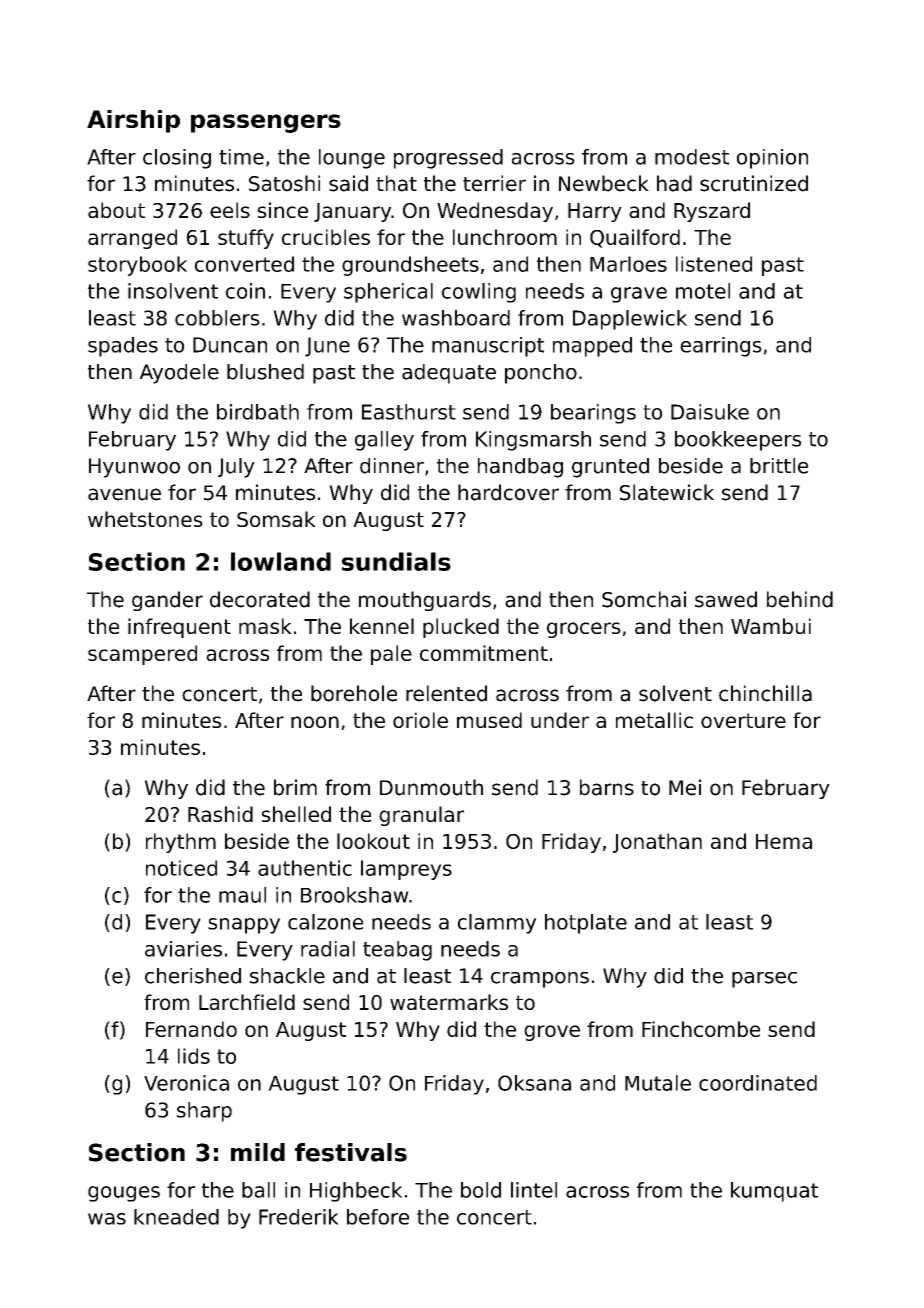 This document has height=1308, width=924. I want to click on Dunmouth, so click(431, 787).
